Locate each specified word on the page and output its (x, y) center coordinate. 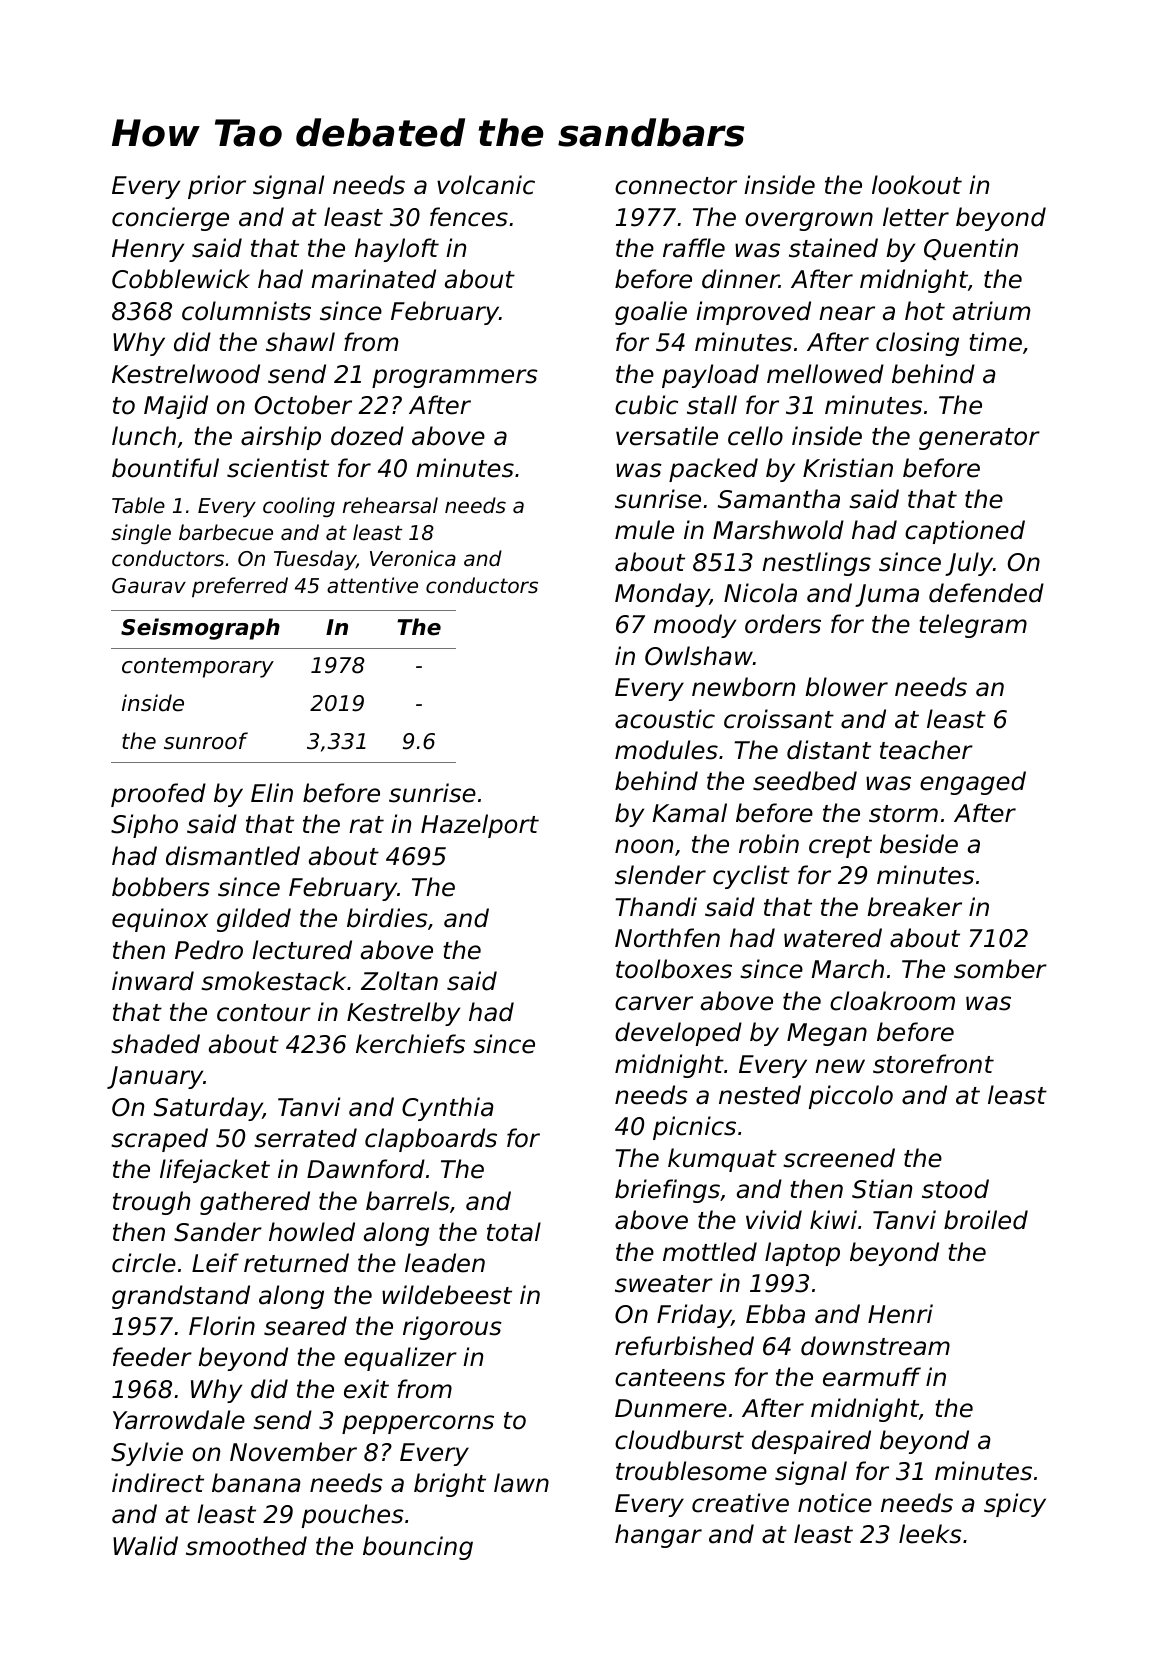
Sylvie (147, 1454)
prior (217, 187)
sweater (664, 1284)
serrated (305, 1138)
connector (676, 186)
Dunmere (671, 1408)
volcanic (486, 185)
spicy (1015, 1505)
